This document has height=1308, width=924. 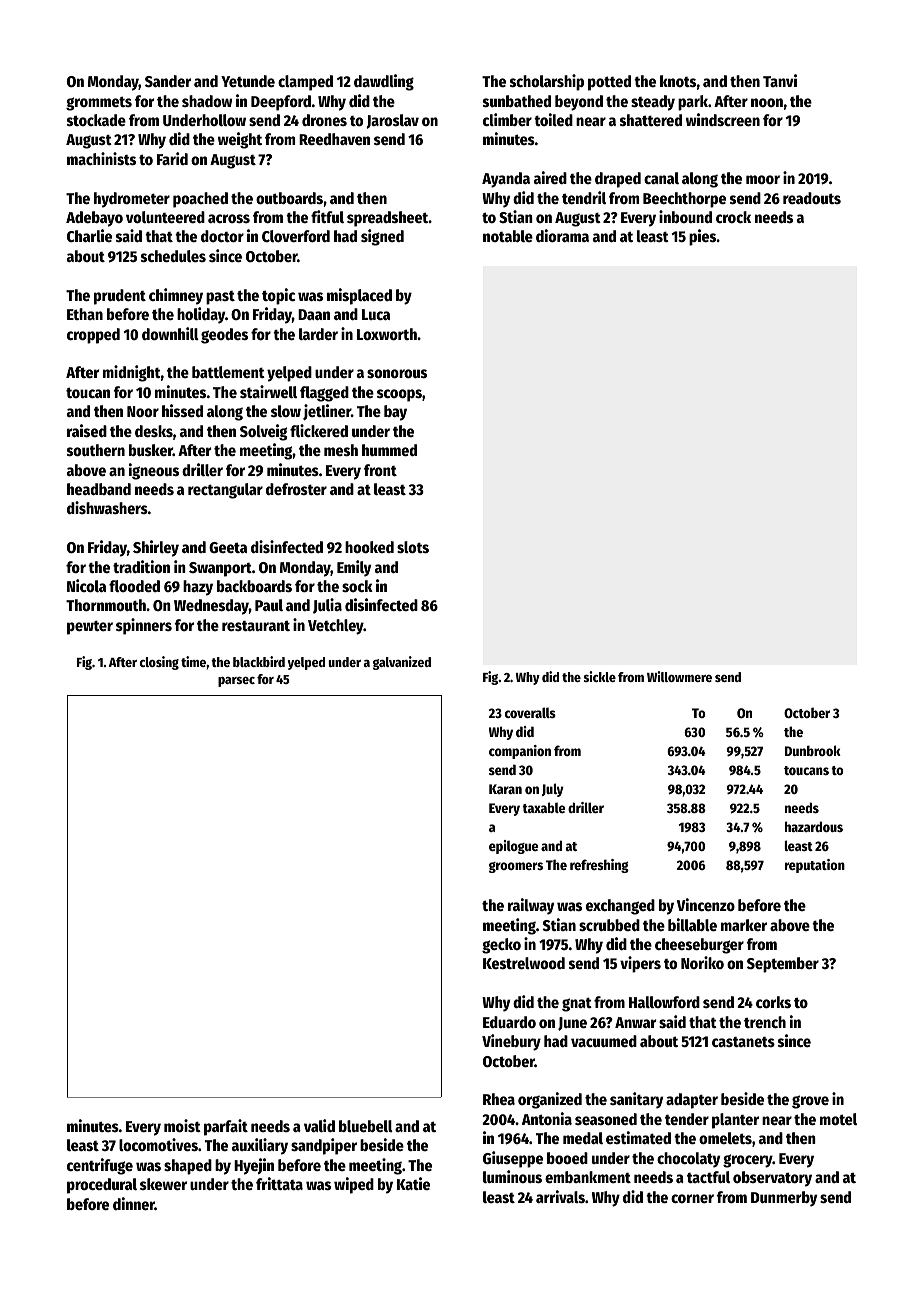 What do you see at coordinates (413, 547) in the document?
I see `slots` at bounding box center [413, 547].
